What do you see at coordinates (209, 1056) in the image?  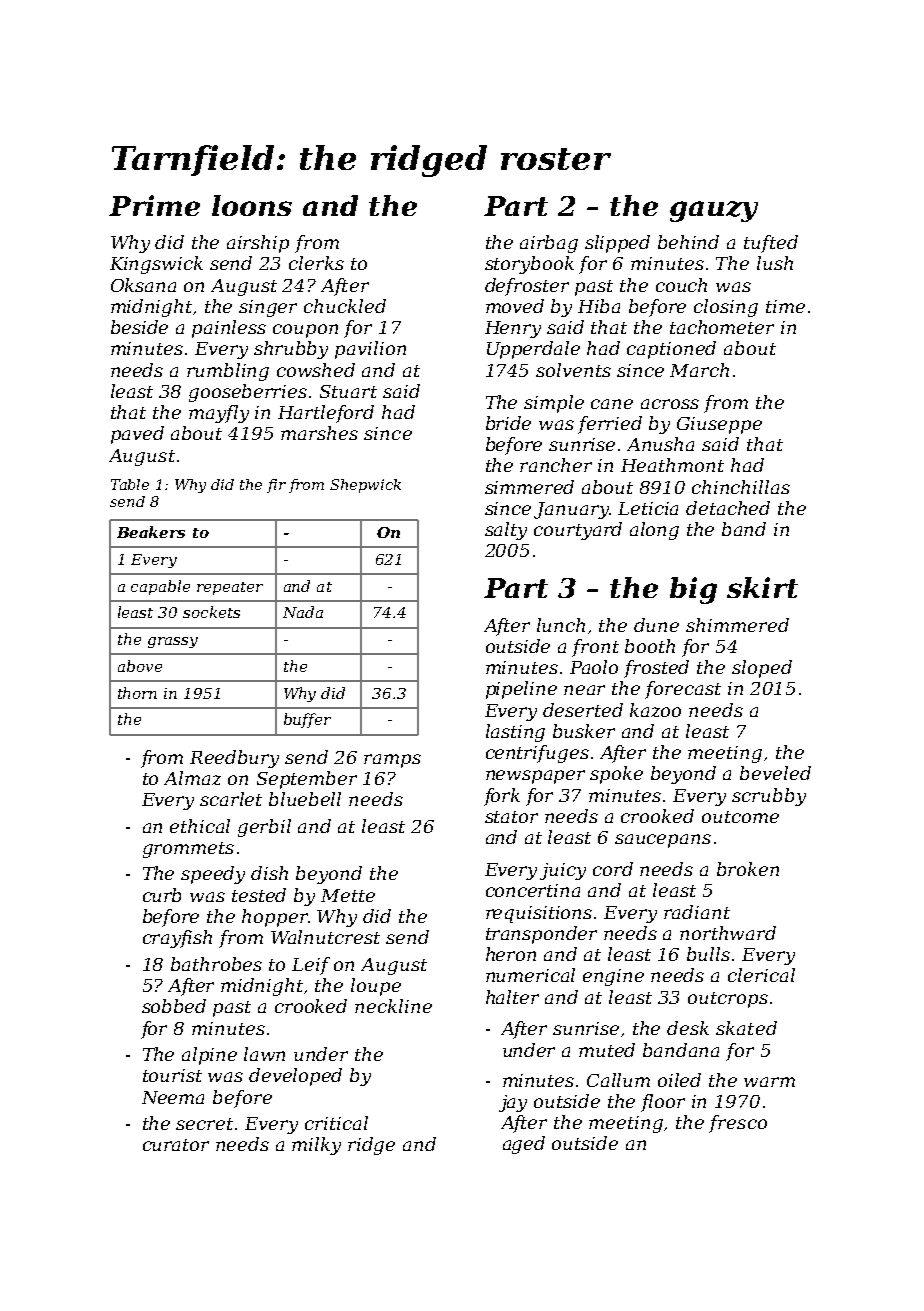 I see `alpine` at bounding box center [209, 1056].
